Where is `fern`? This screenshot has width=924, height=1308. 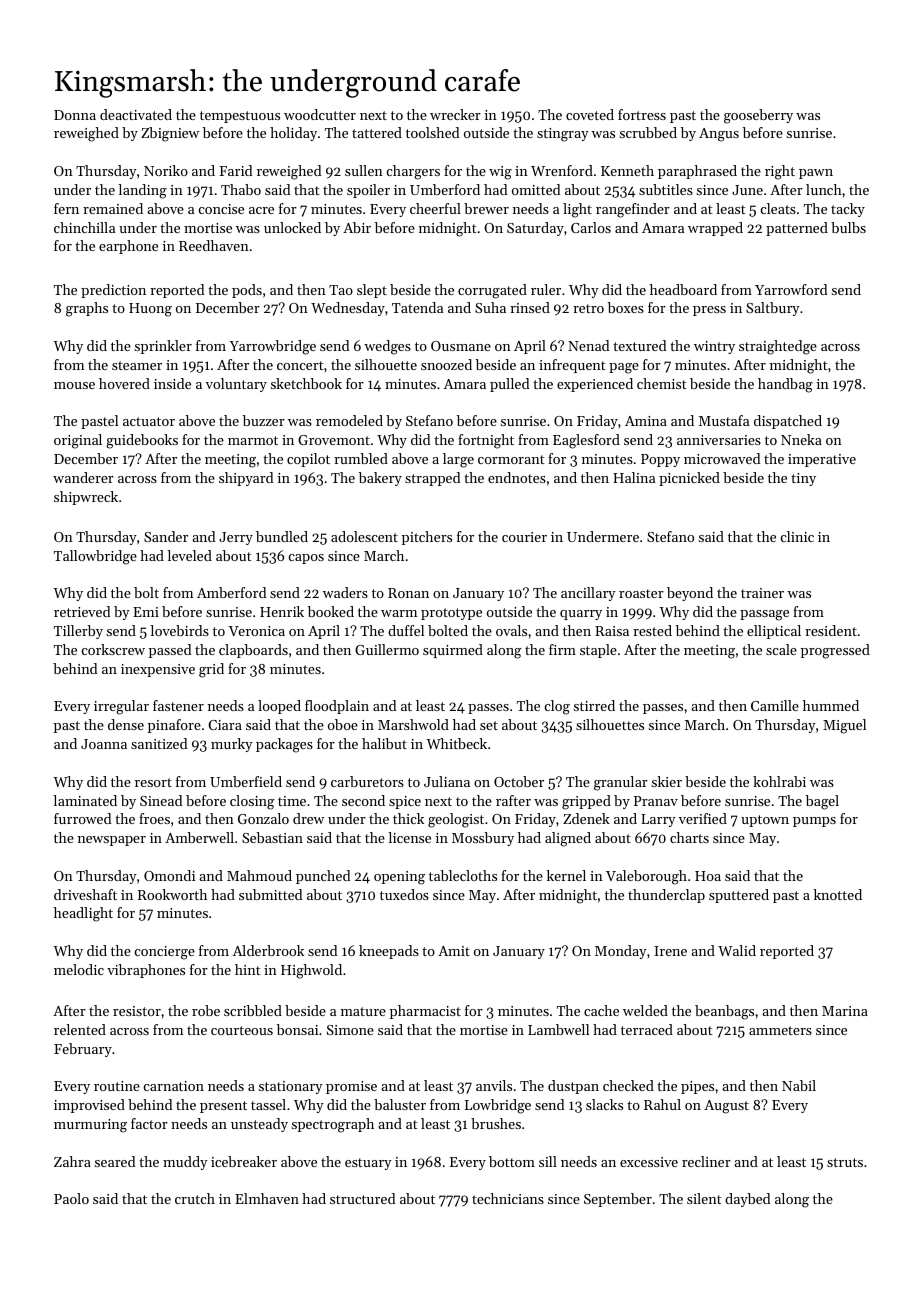 fern is located at coordinates (66, 208).
